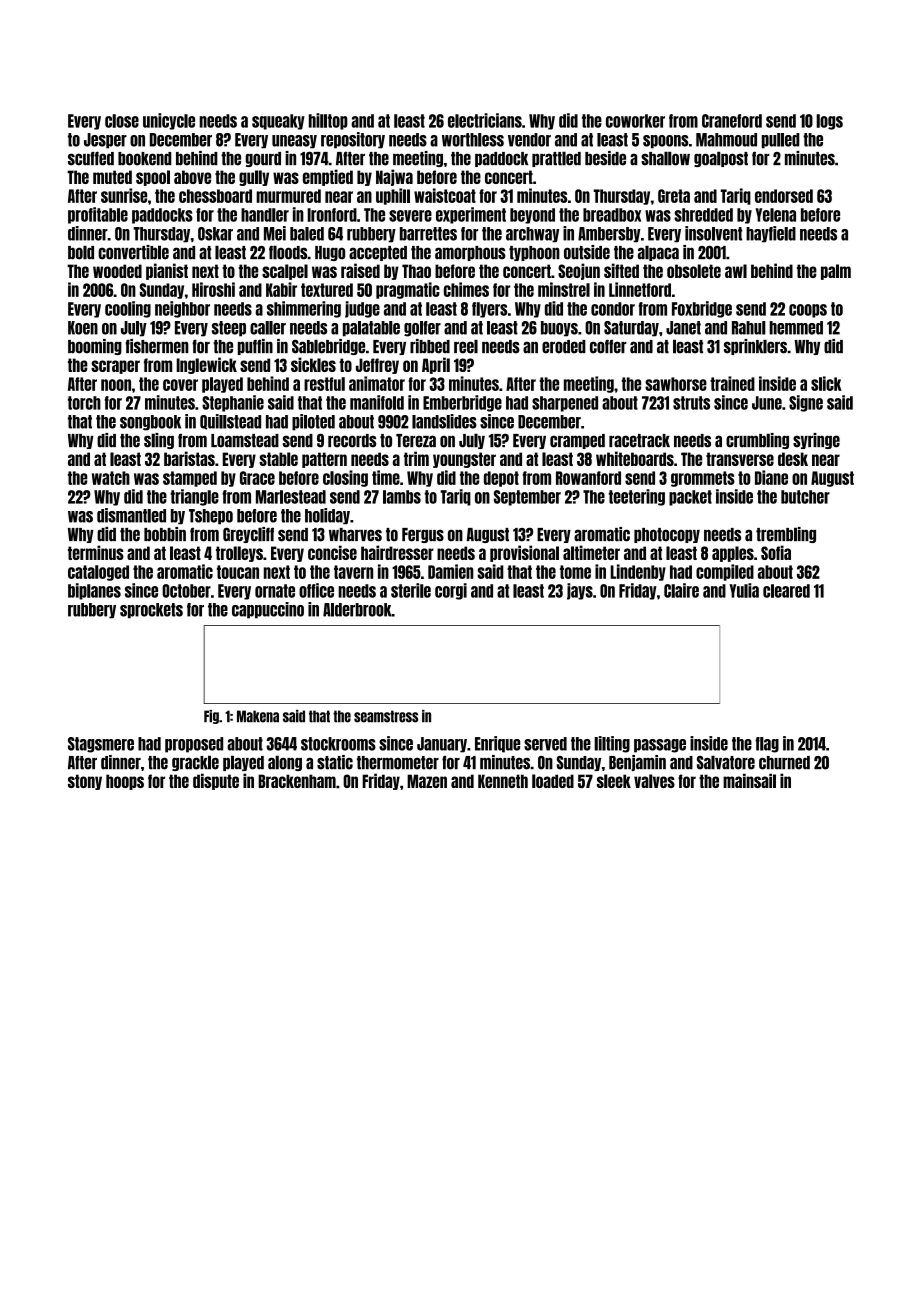  Describe the element at coordinates (328, 177) in the screenshot. I see `emptied` at that location.
